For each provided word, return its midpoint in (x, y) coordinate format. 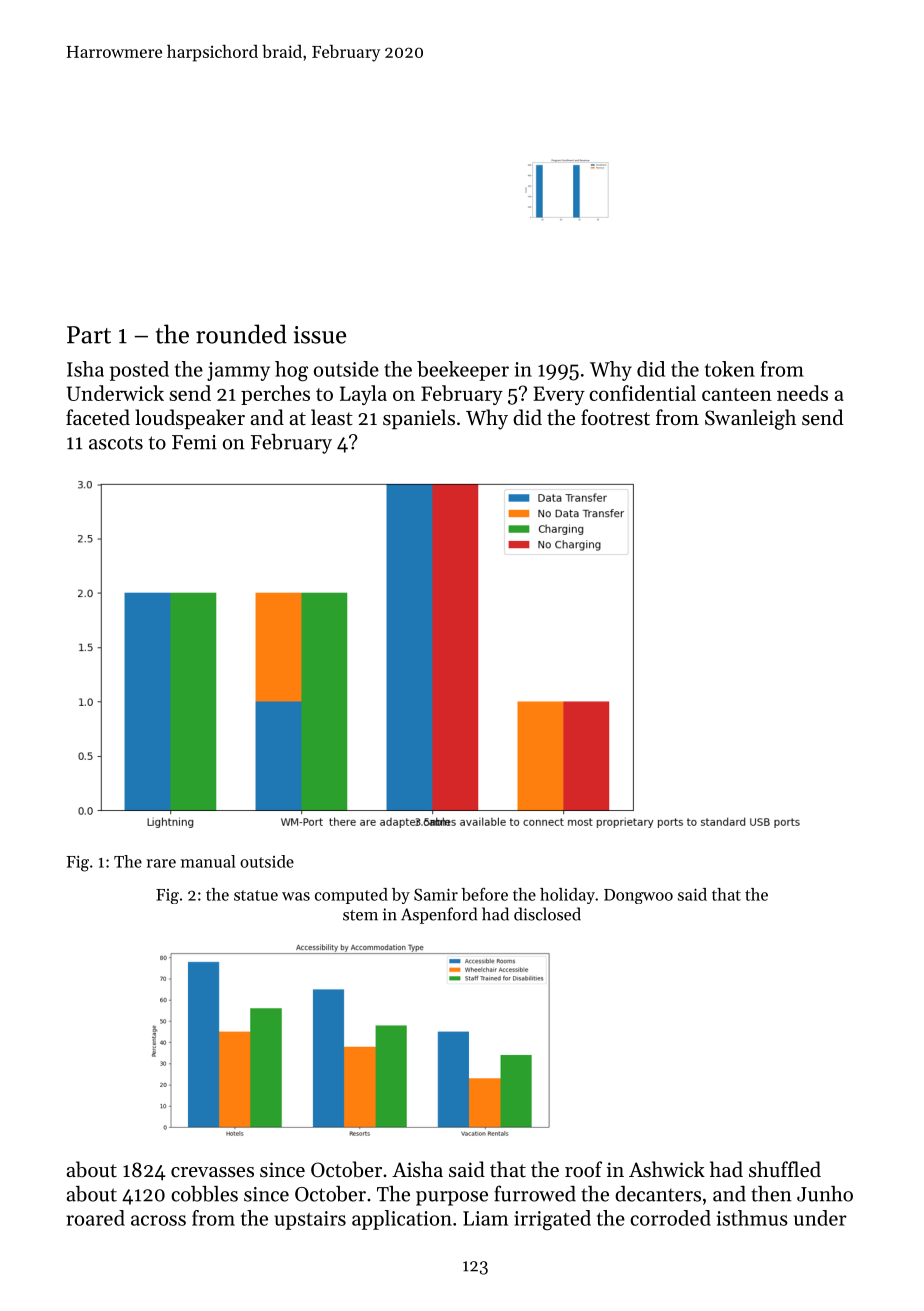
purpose (452, 1198)
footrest (615, 417)
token (730, 369)
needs (802, 393)
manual (208, 861)
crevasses (212, 1172)
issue (320, 335)
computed (351, 896)
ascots (116, 443)
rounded (241, 334)
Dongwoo (638, 896)
